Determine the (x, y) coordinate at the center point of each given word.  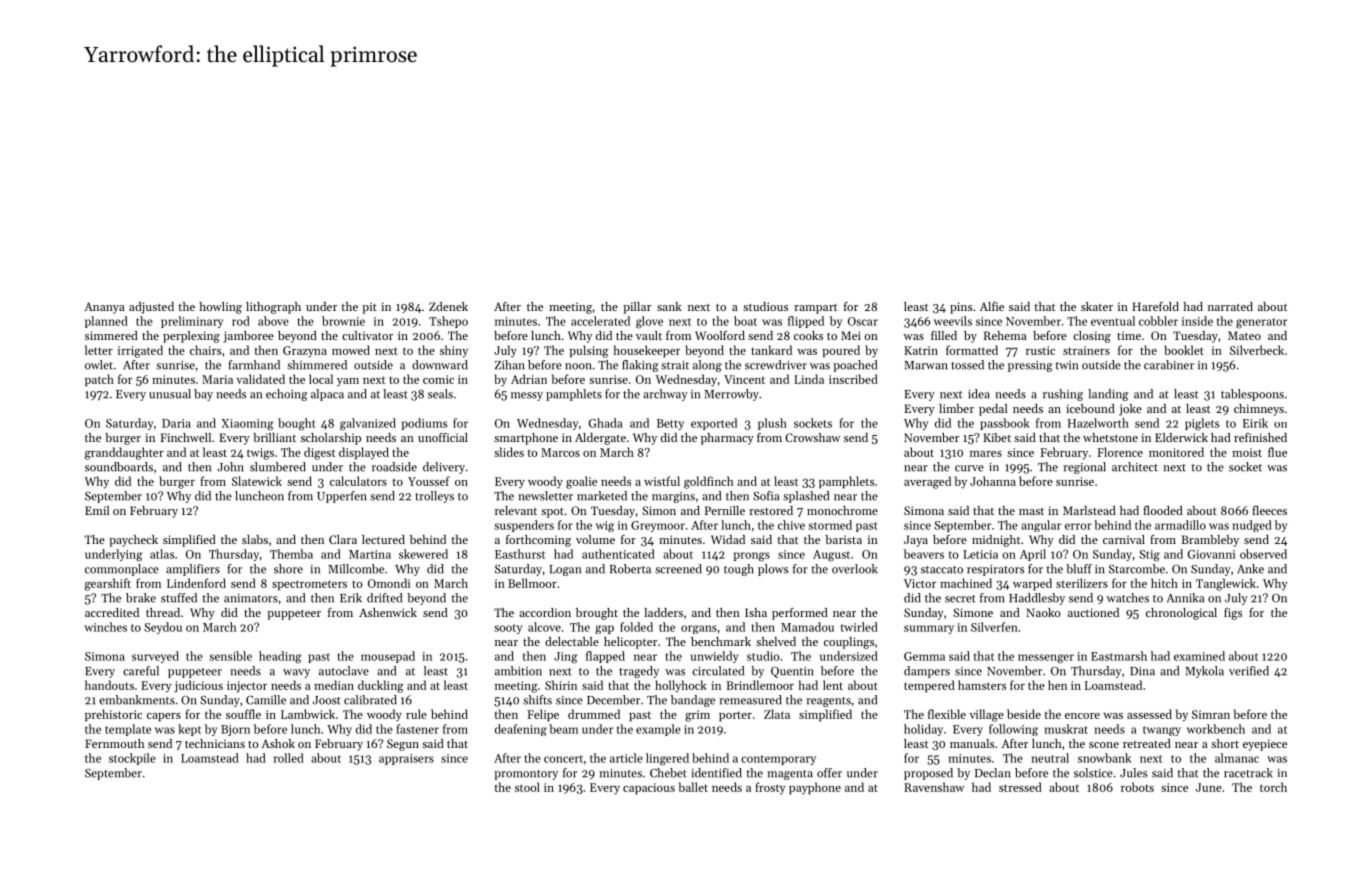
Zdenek (448, 306)
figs (1233, 614)
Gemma (924, 656)
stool (527, 787)
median (334, 685)
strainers (1086, 350)
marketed (602, 496)
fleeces (1269, 510)
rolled (289, 758)
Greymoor (658, 526)
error (1078, 526)
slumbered (278, 467)
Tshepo (448, 322)
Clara (343, 539)
